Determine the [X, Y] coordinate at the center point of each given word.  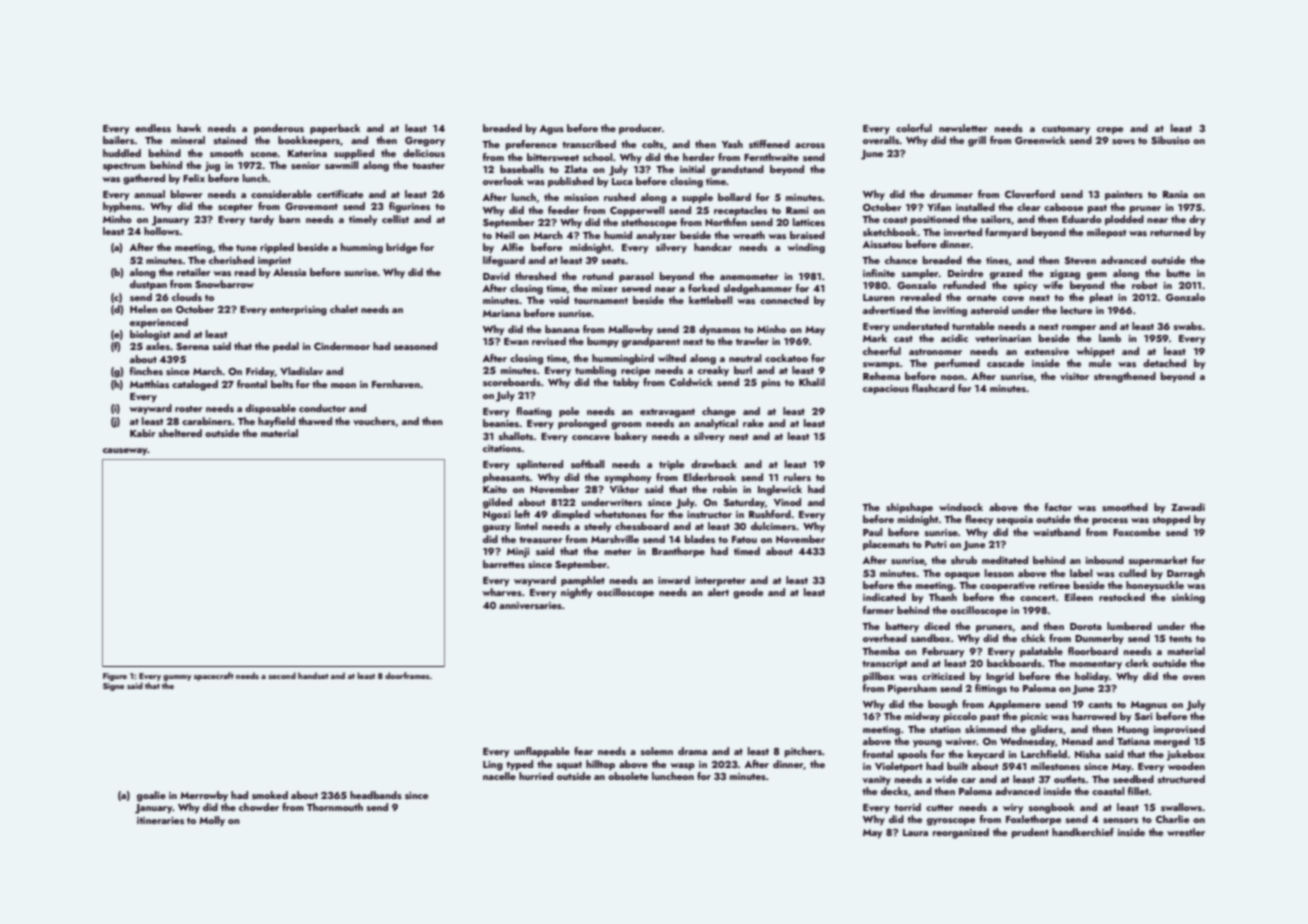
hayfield [276, 422]
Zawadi [1188, 507]
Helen [144, 309]
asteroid [989, 310]
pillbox [879, 677]
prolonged [582, 424]
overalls [881, 140]
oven [1194, 677]
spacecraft [214, 676]
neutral [745, 358]
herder [699, 157]
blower [186, 194]
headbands [376, 795]
